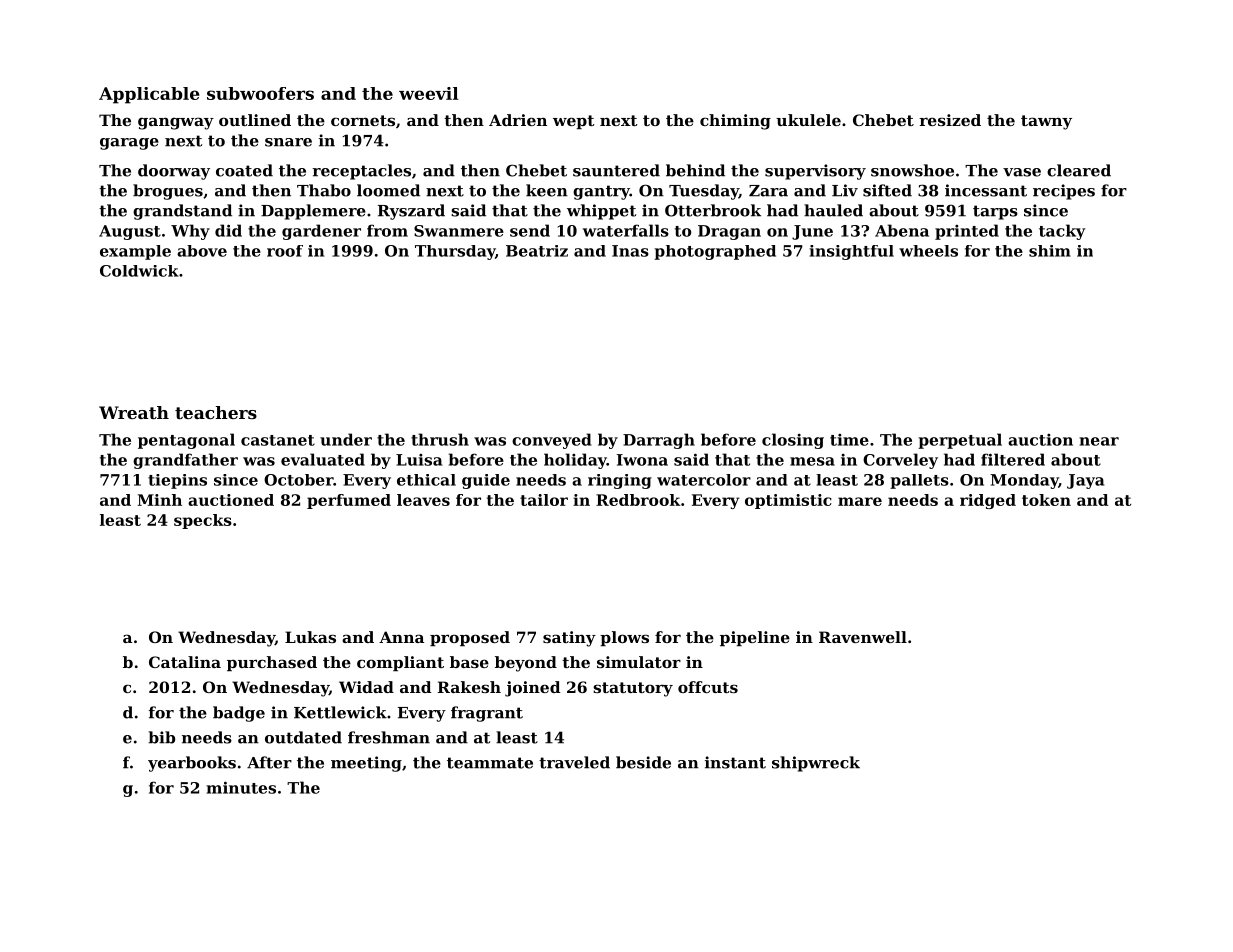 The width and height of the page is (1233, 952). What do you see at coordinates (260, 93) in the page?
I see `subwoofers` at bounding box center [260, 93].
